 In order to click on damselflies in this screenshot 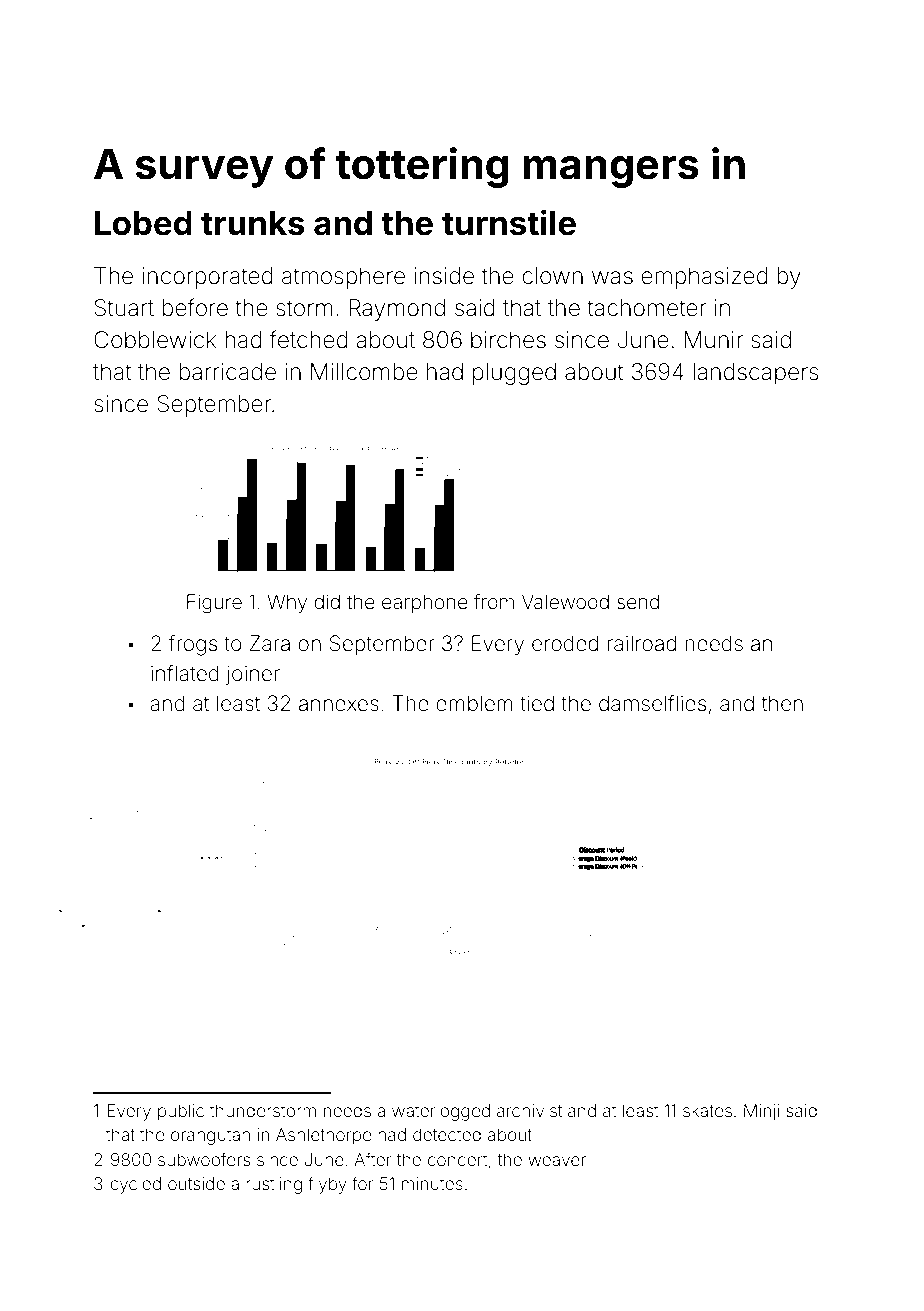, I will do `click(652, 703)`.
